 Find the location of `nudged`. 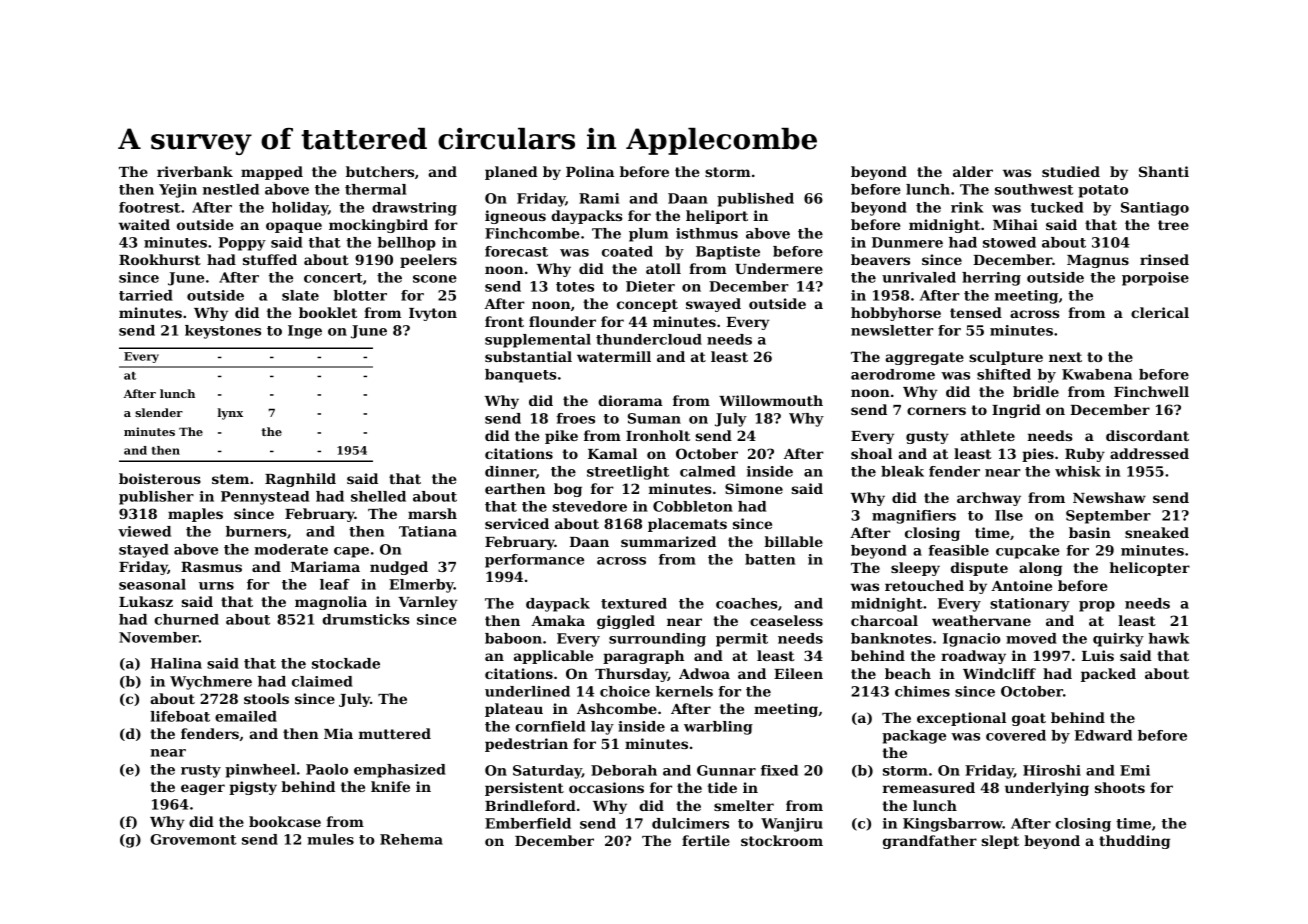

nudged is located at coordinates (399, 568).
